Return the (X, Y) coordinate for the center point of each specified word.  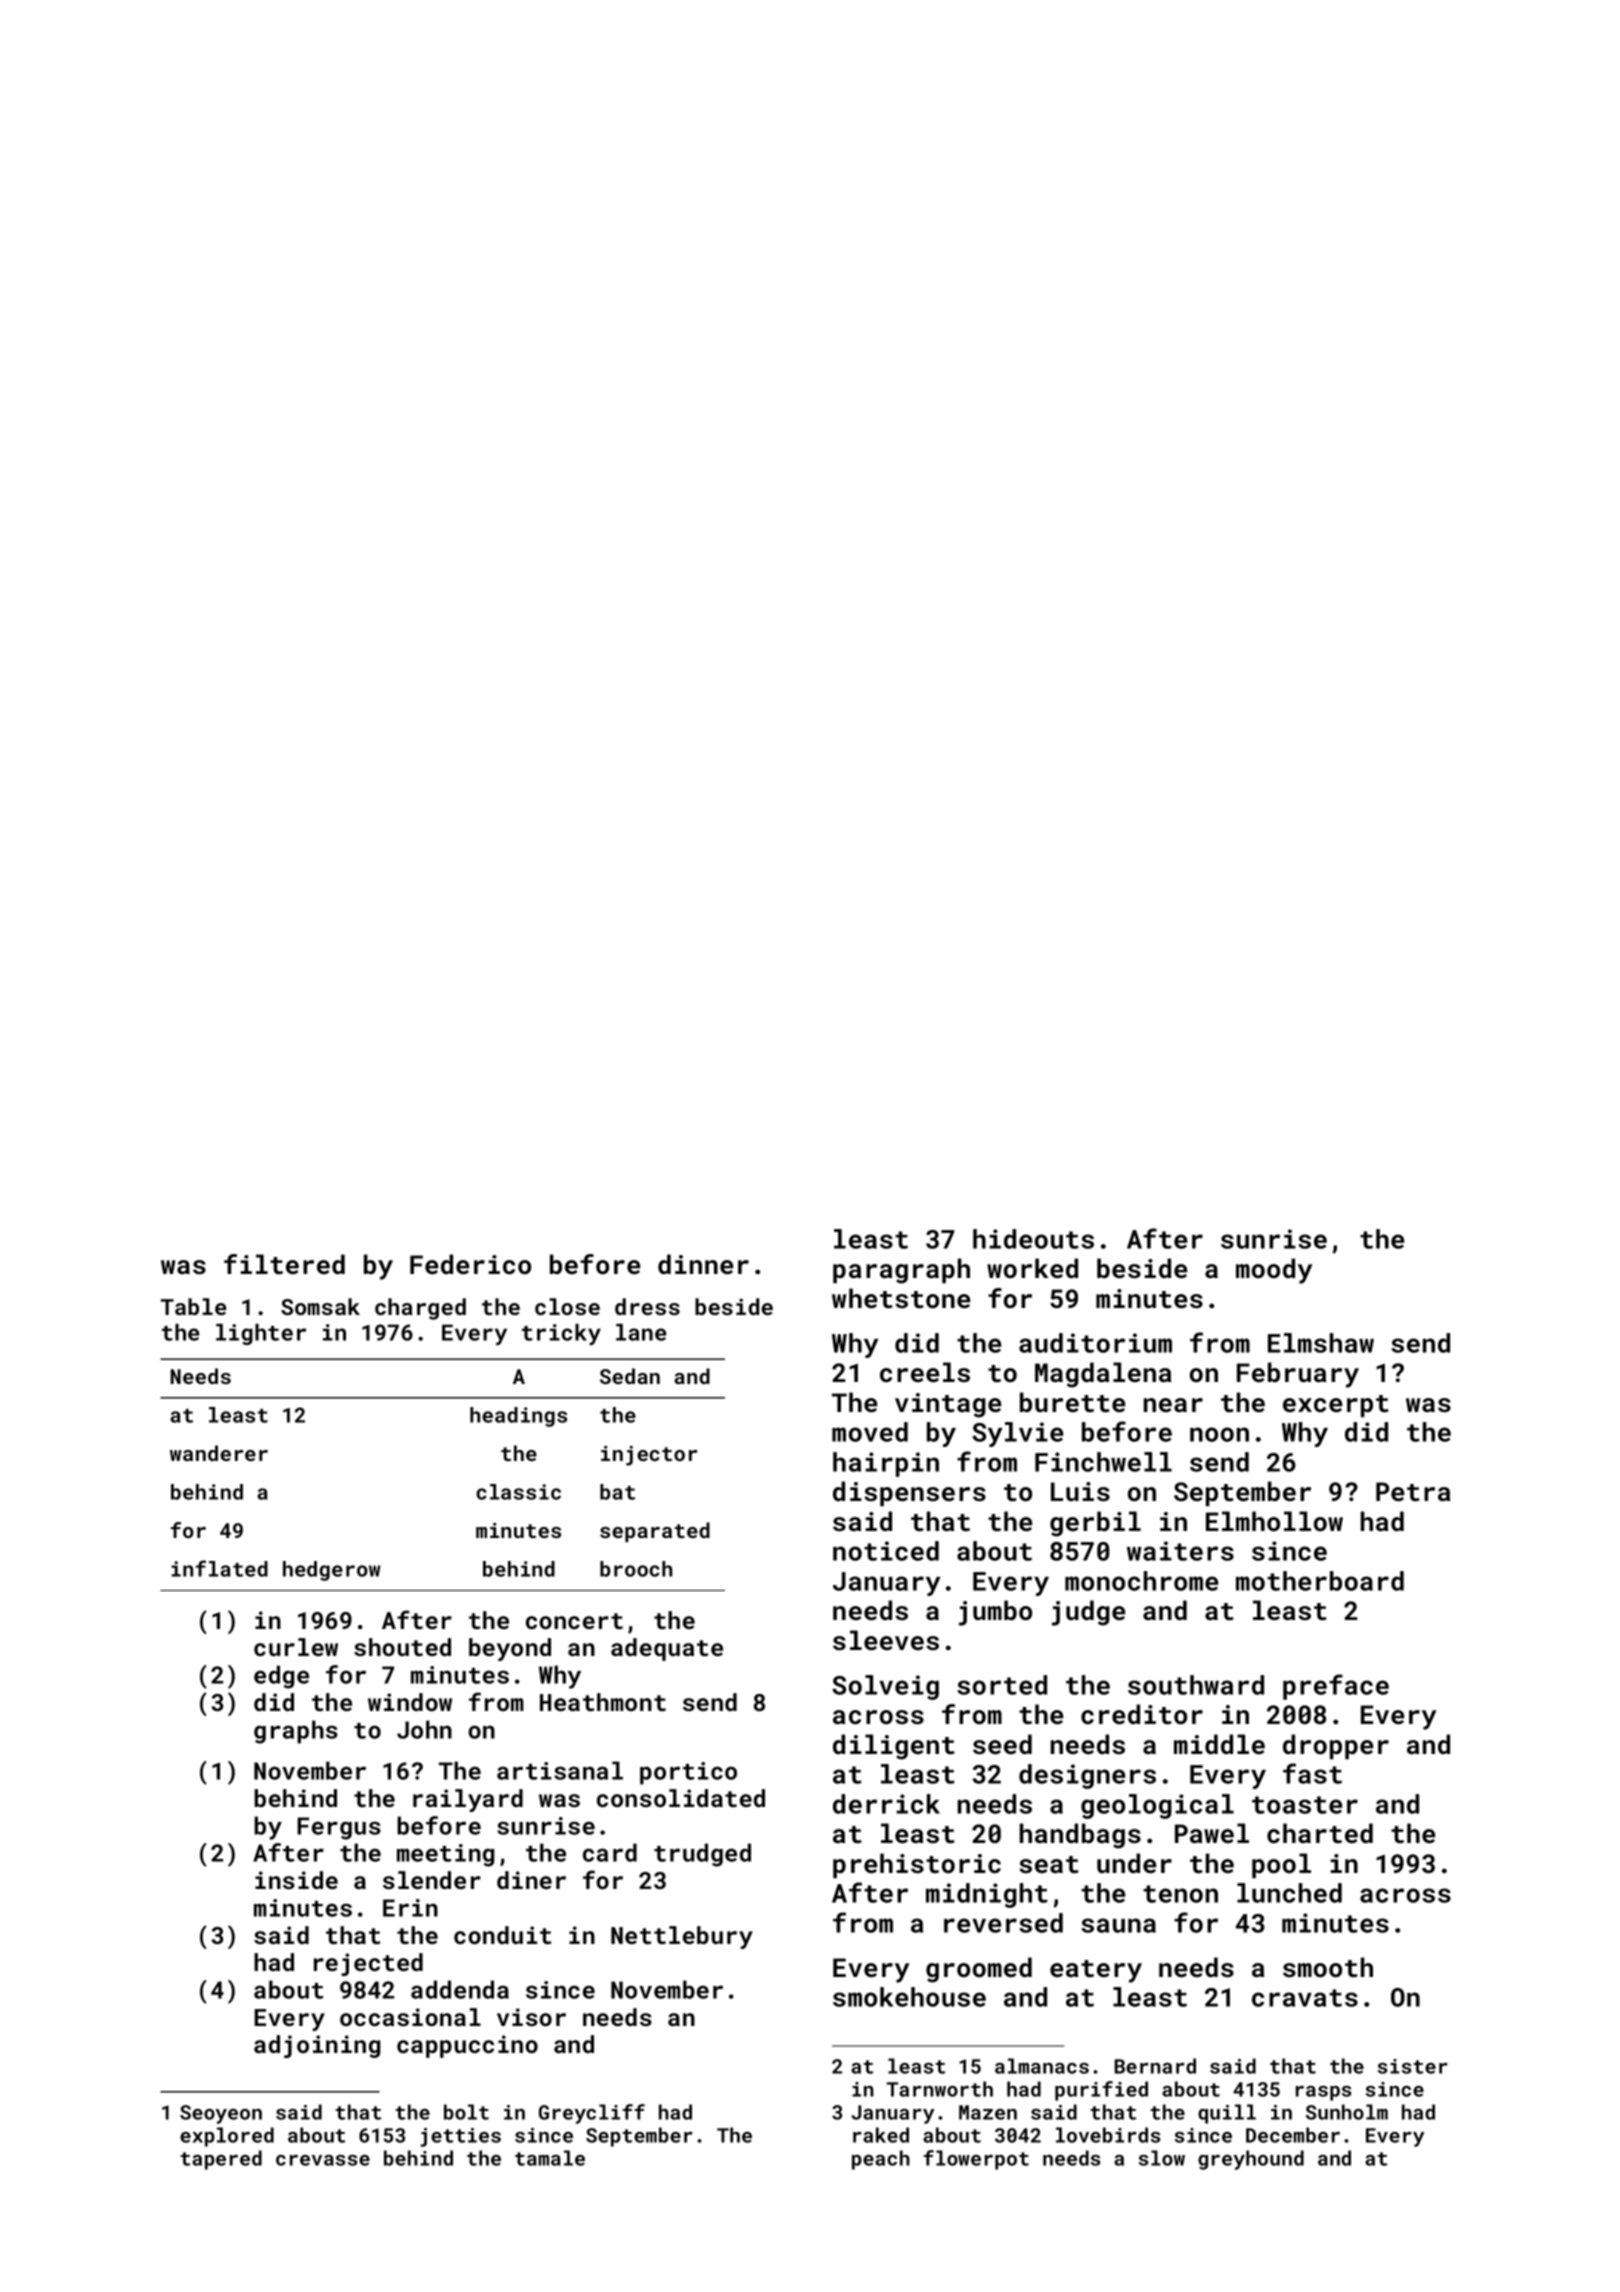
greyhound (1251, 2160)
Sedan (630, 1376)
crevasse (323, 2160)
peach (881, 2160)
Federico (470, 1264)
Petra (1413, 1491)
